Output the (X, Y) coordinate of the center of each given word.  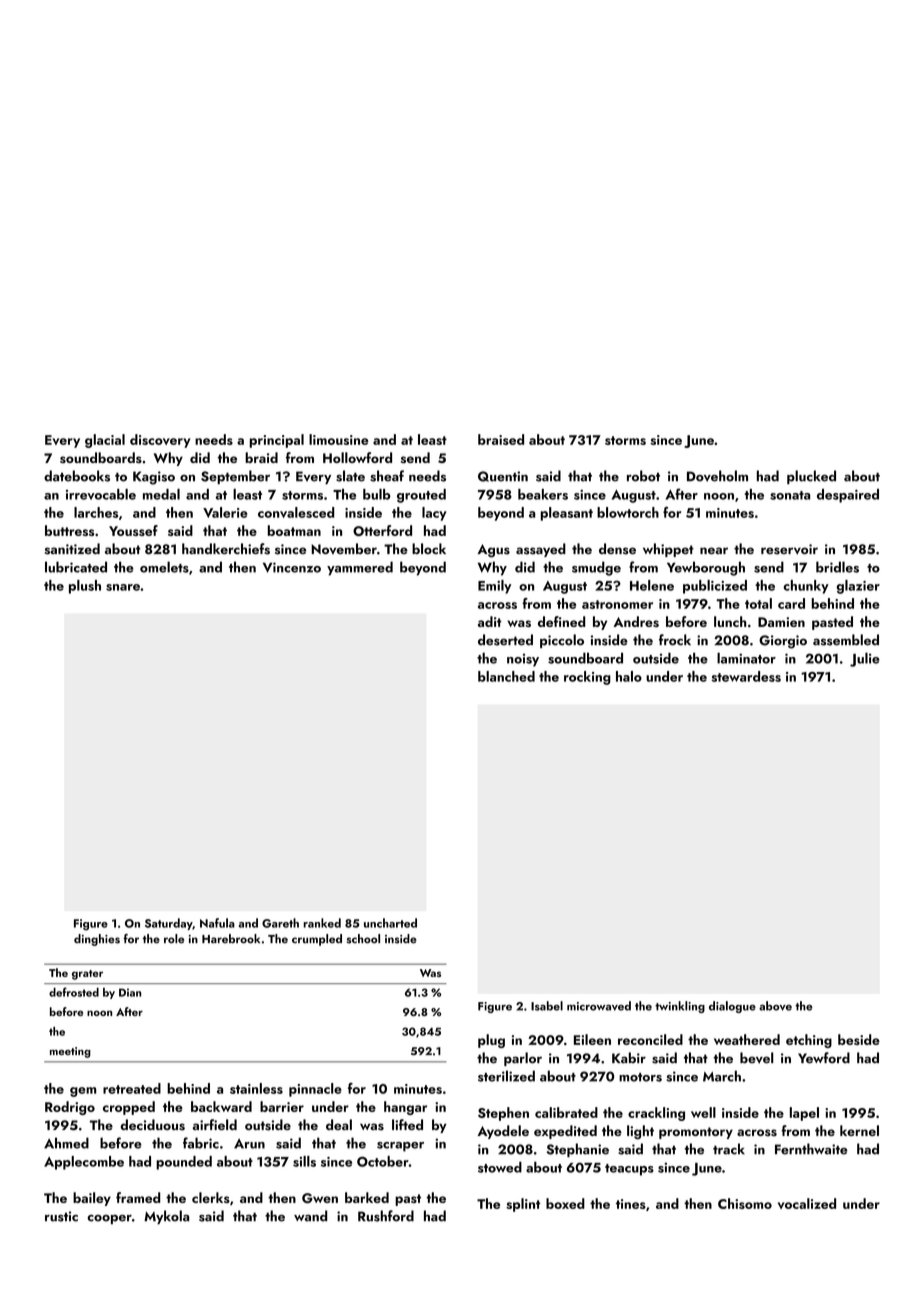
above (775, 1006)
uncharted (390, 923)
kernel (859, 1130)
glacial (105, 441)
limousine (338, 439)
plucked (811, 477)
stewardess (746, 676)
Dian (130, 992)
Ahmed (66, 1143)
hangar (405, 1108)
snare (123, 587)
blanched (506, 676)
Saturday (169, 924)
